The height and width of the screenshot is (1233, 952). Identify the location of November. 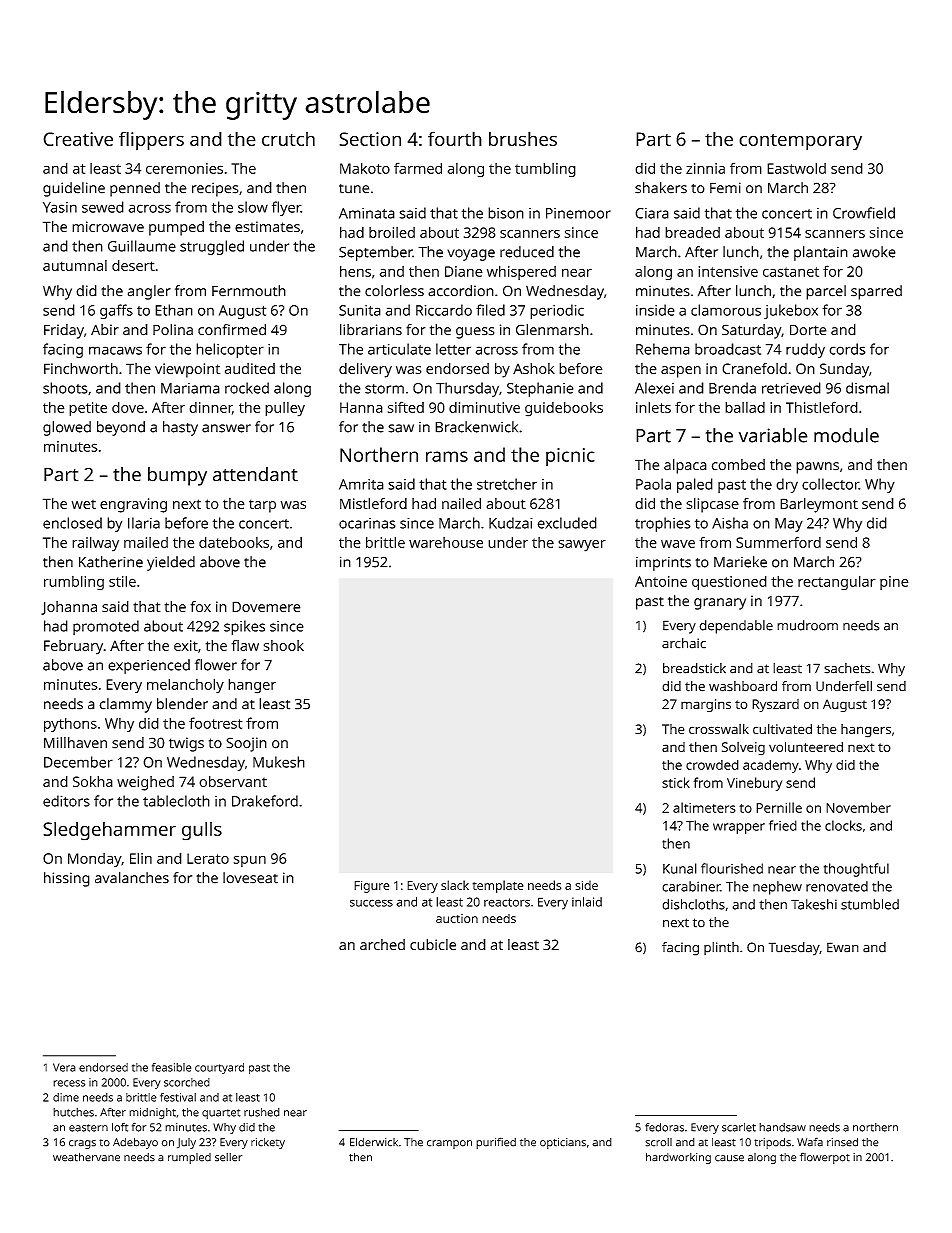
(858, 807).
